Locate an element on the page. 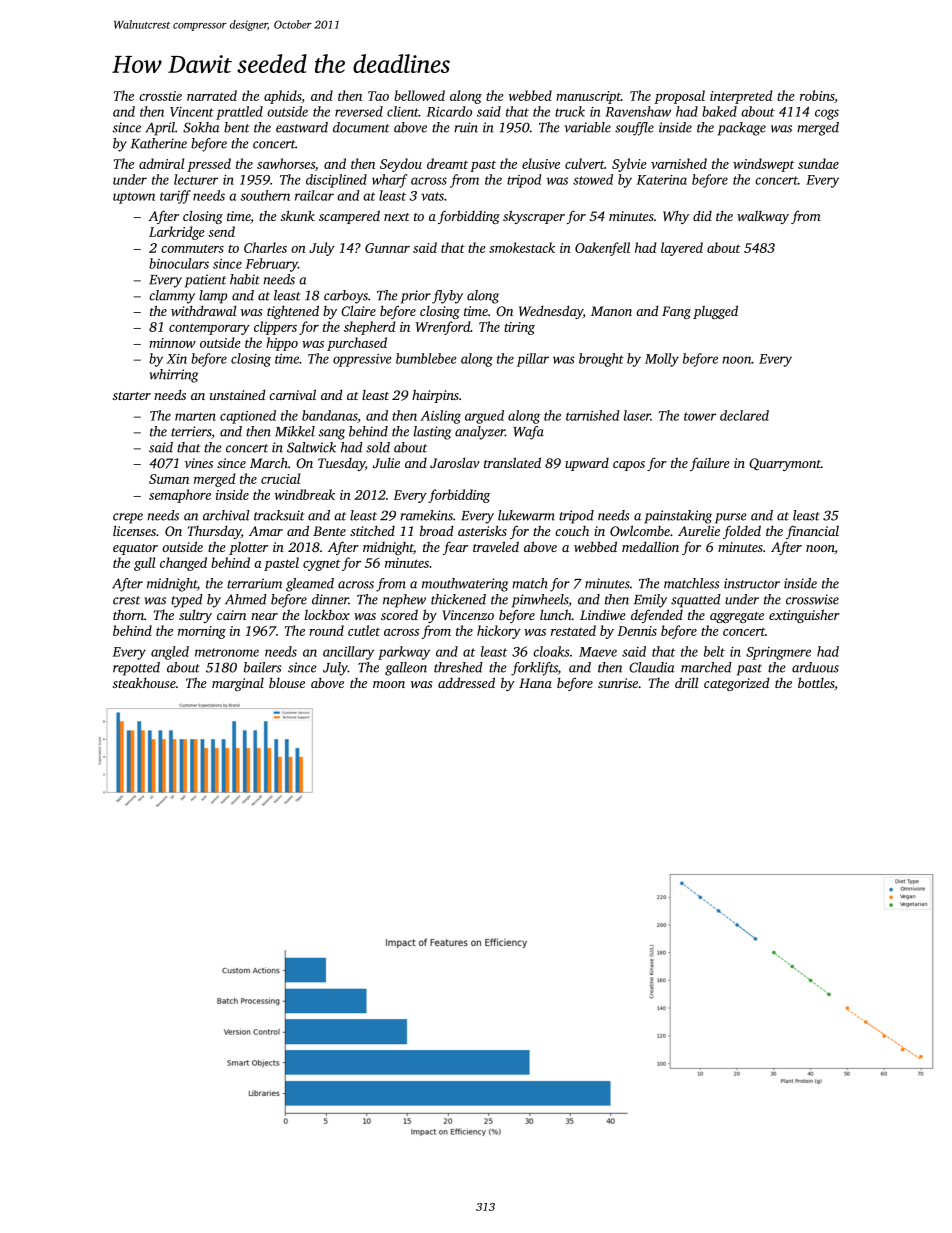 Image resolution: width=952 pixels, height=1233 pixels. terrarium is located at coordinates (254, 583).
